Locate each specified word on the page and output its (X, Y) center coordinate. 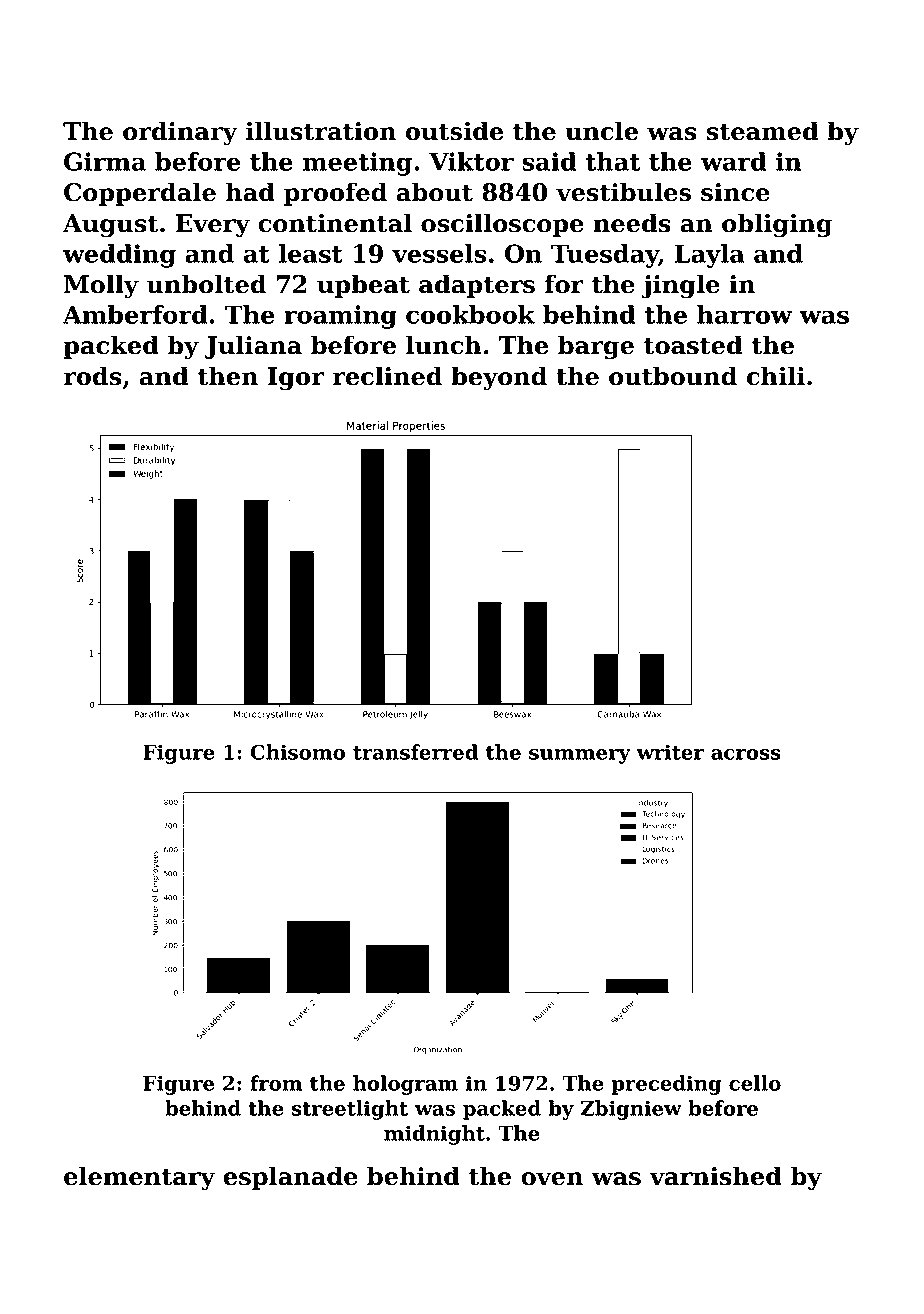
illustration (321, 131)
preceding (666, 1085)
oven (552, 1179)
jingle (681, 286)
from (276, 1083)
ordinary (180, 133)
